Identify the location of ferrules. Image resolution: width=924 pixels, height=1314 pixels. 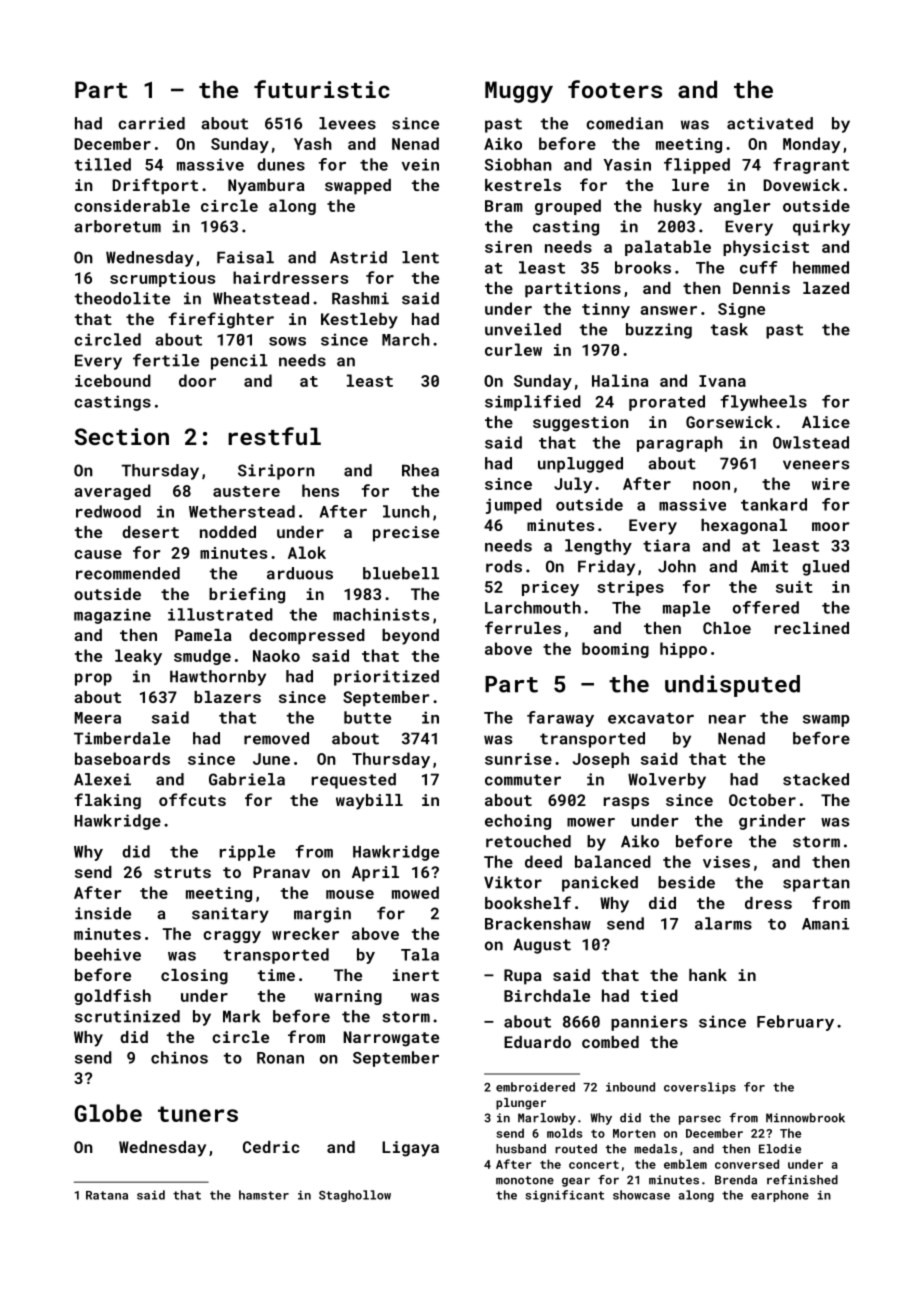
(523, 627).
